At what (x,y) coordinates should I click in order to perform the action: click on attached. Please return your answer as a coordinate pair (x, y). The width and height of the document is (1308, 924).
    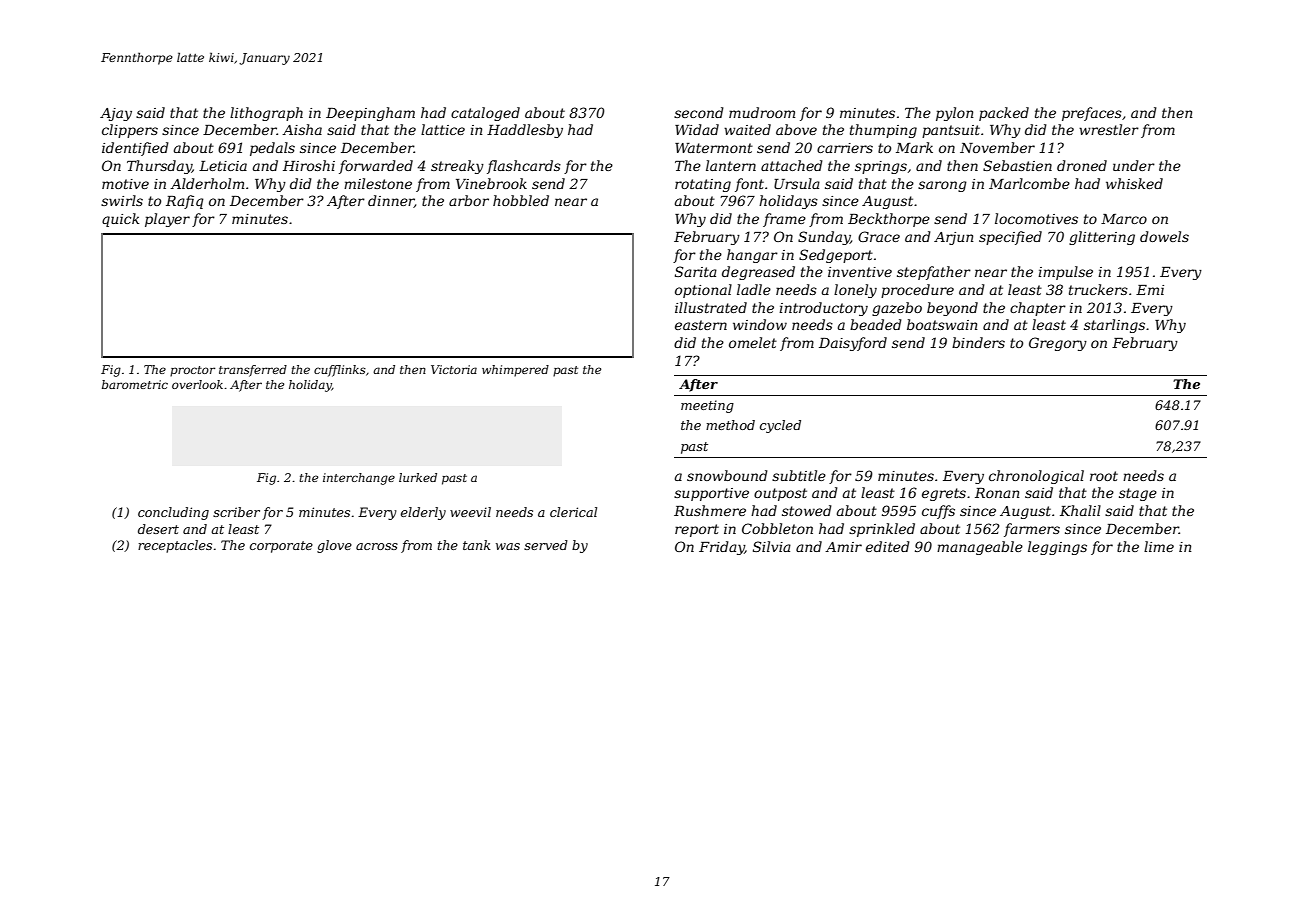
    Looking at the image, I should click on (792, 165).
